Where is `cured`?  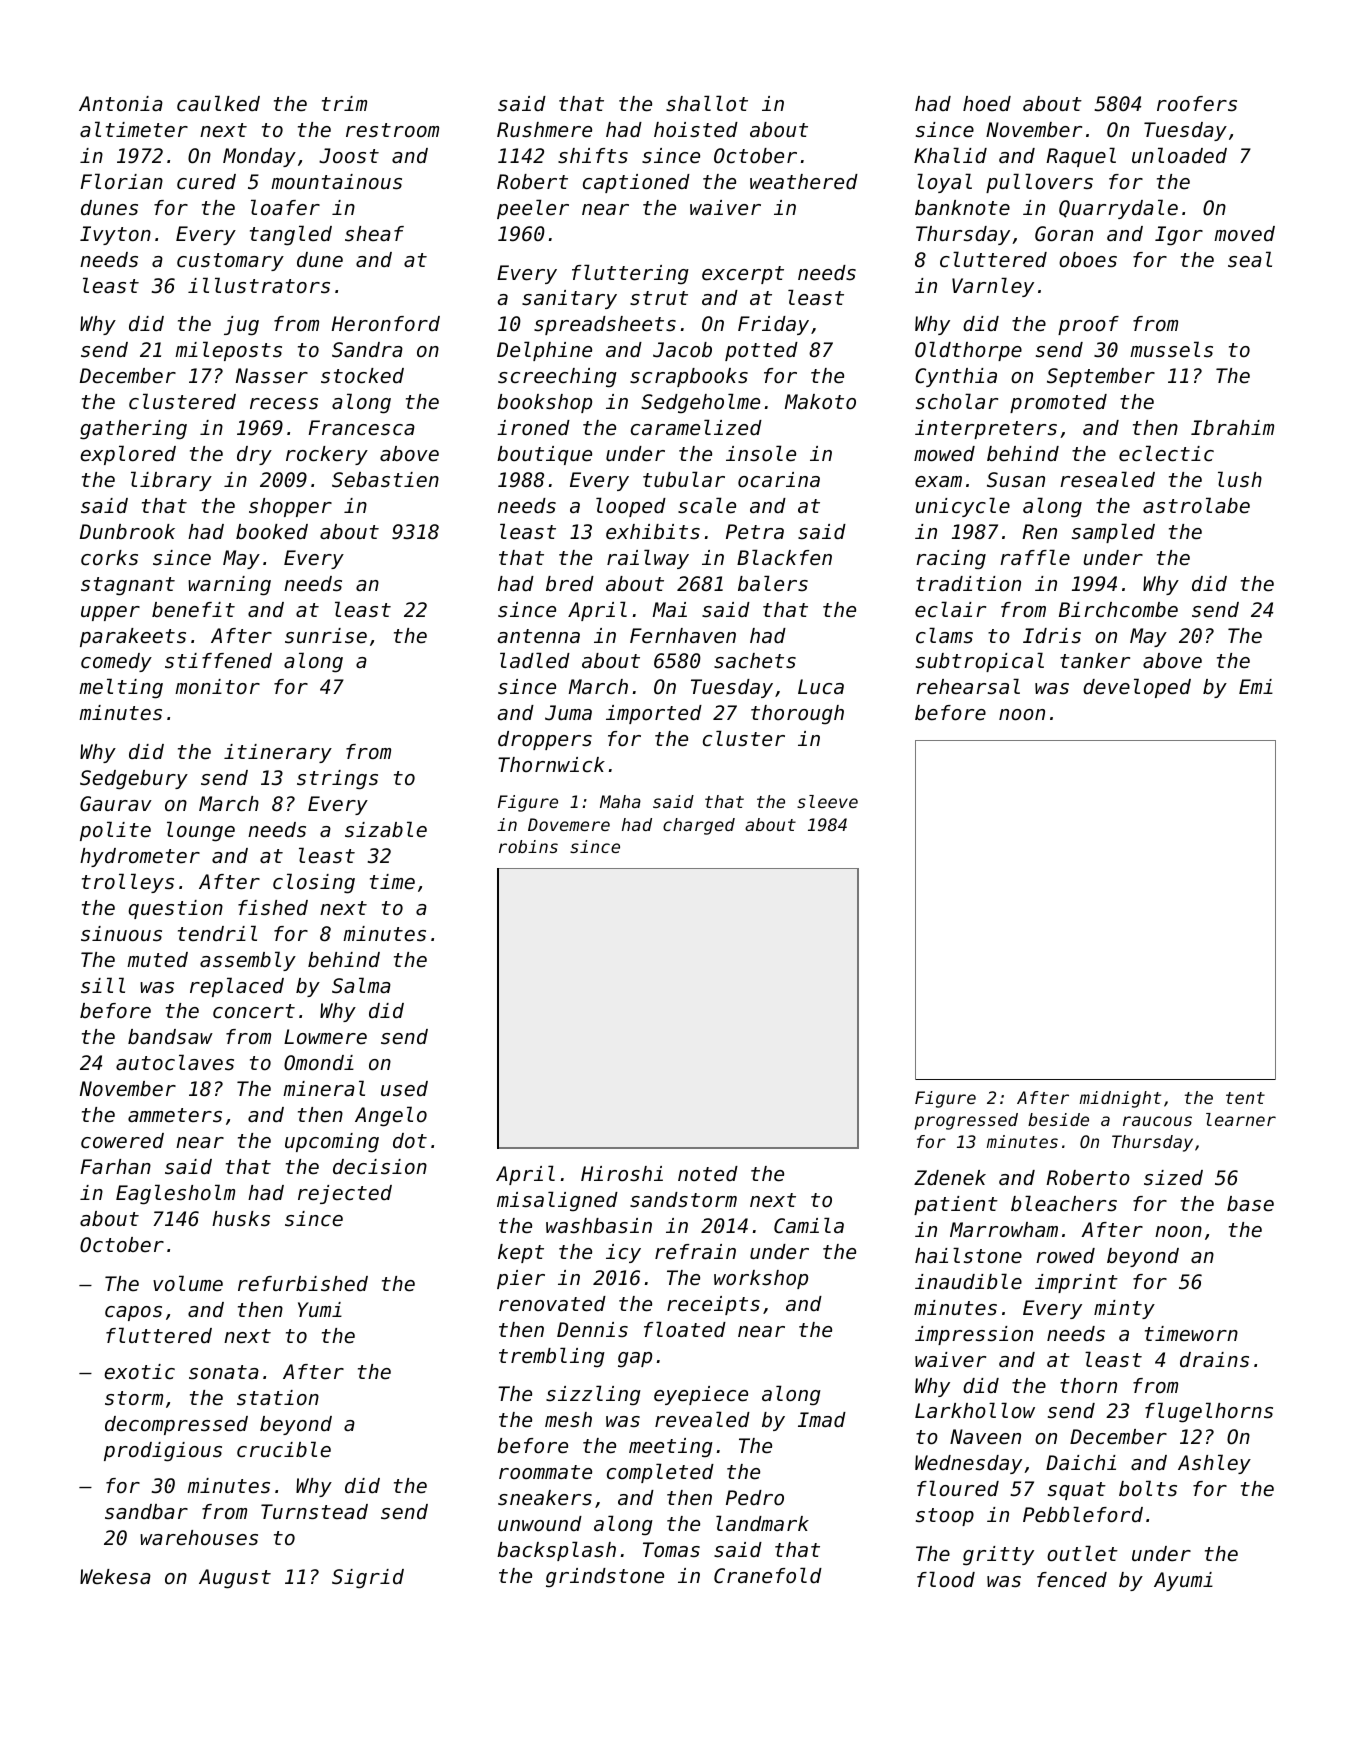 cured is located at coordinates (206, 182).
